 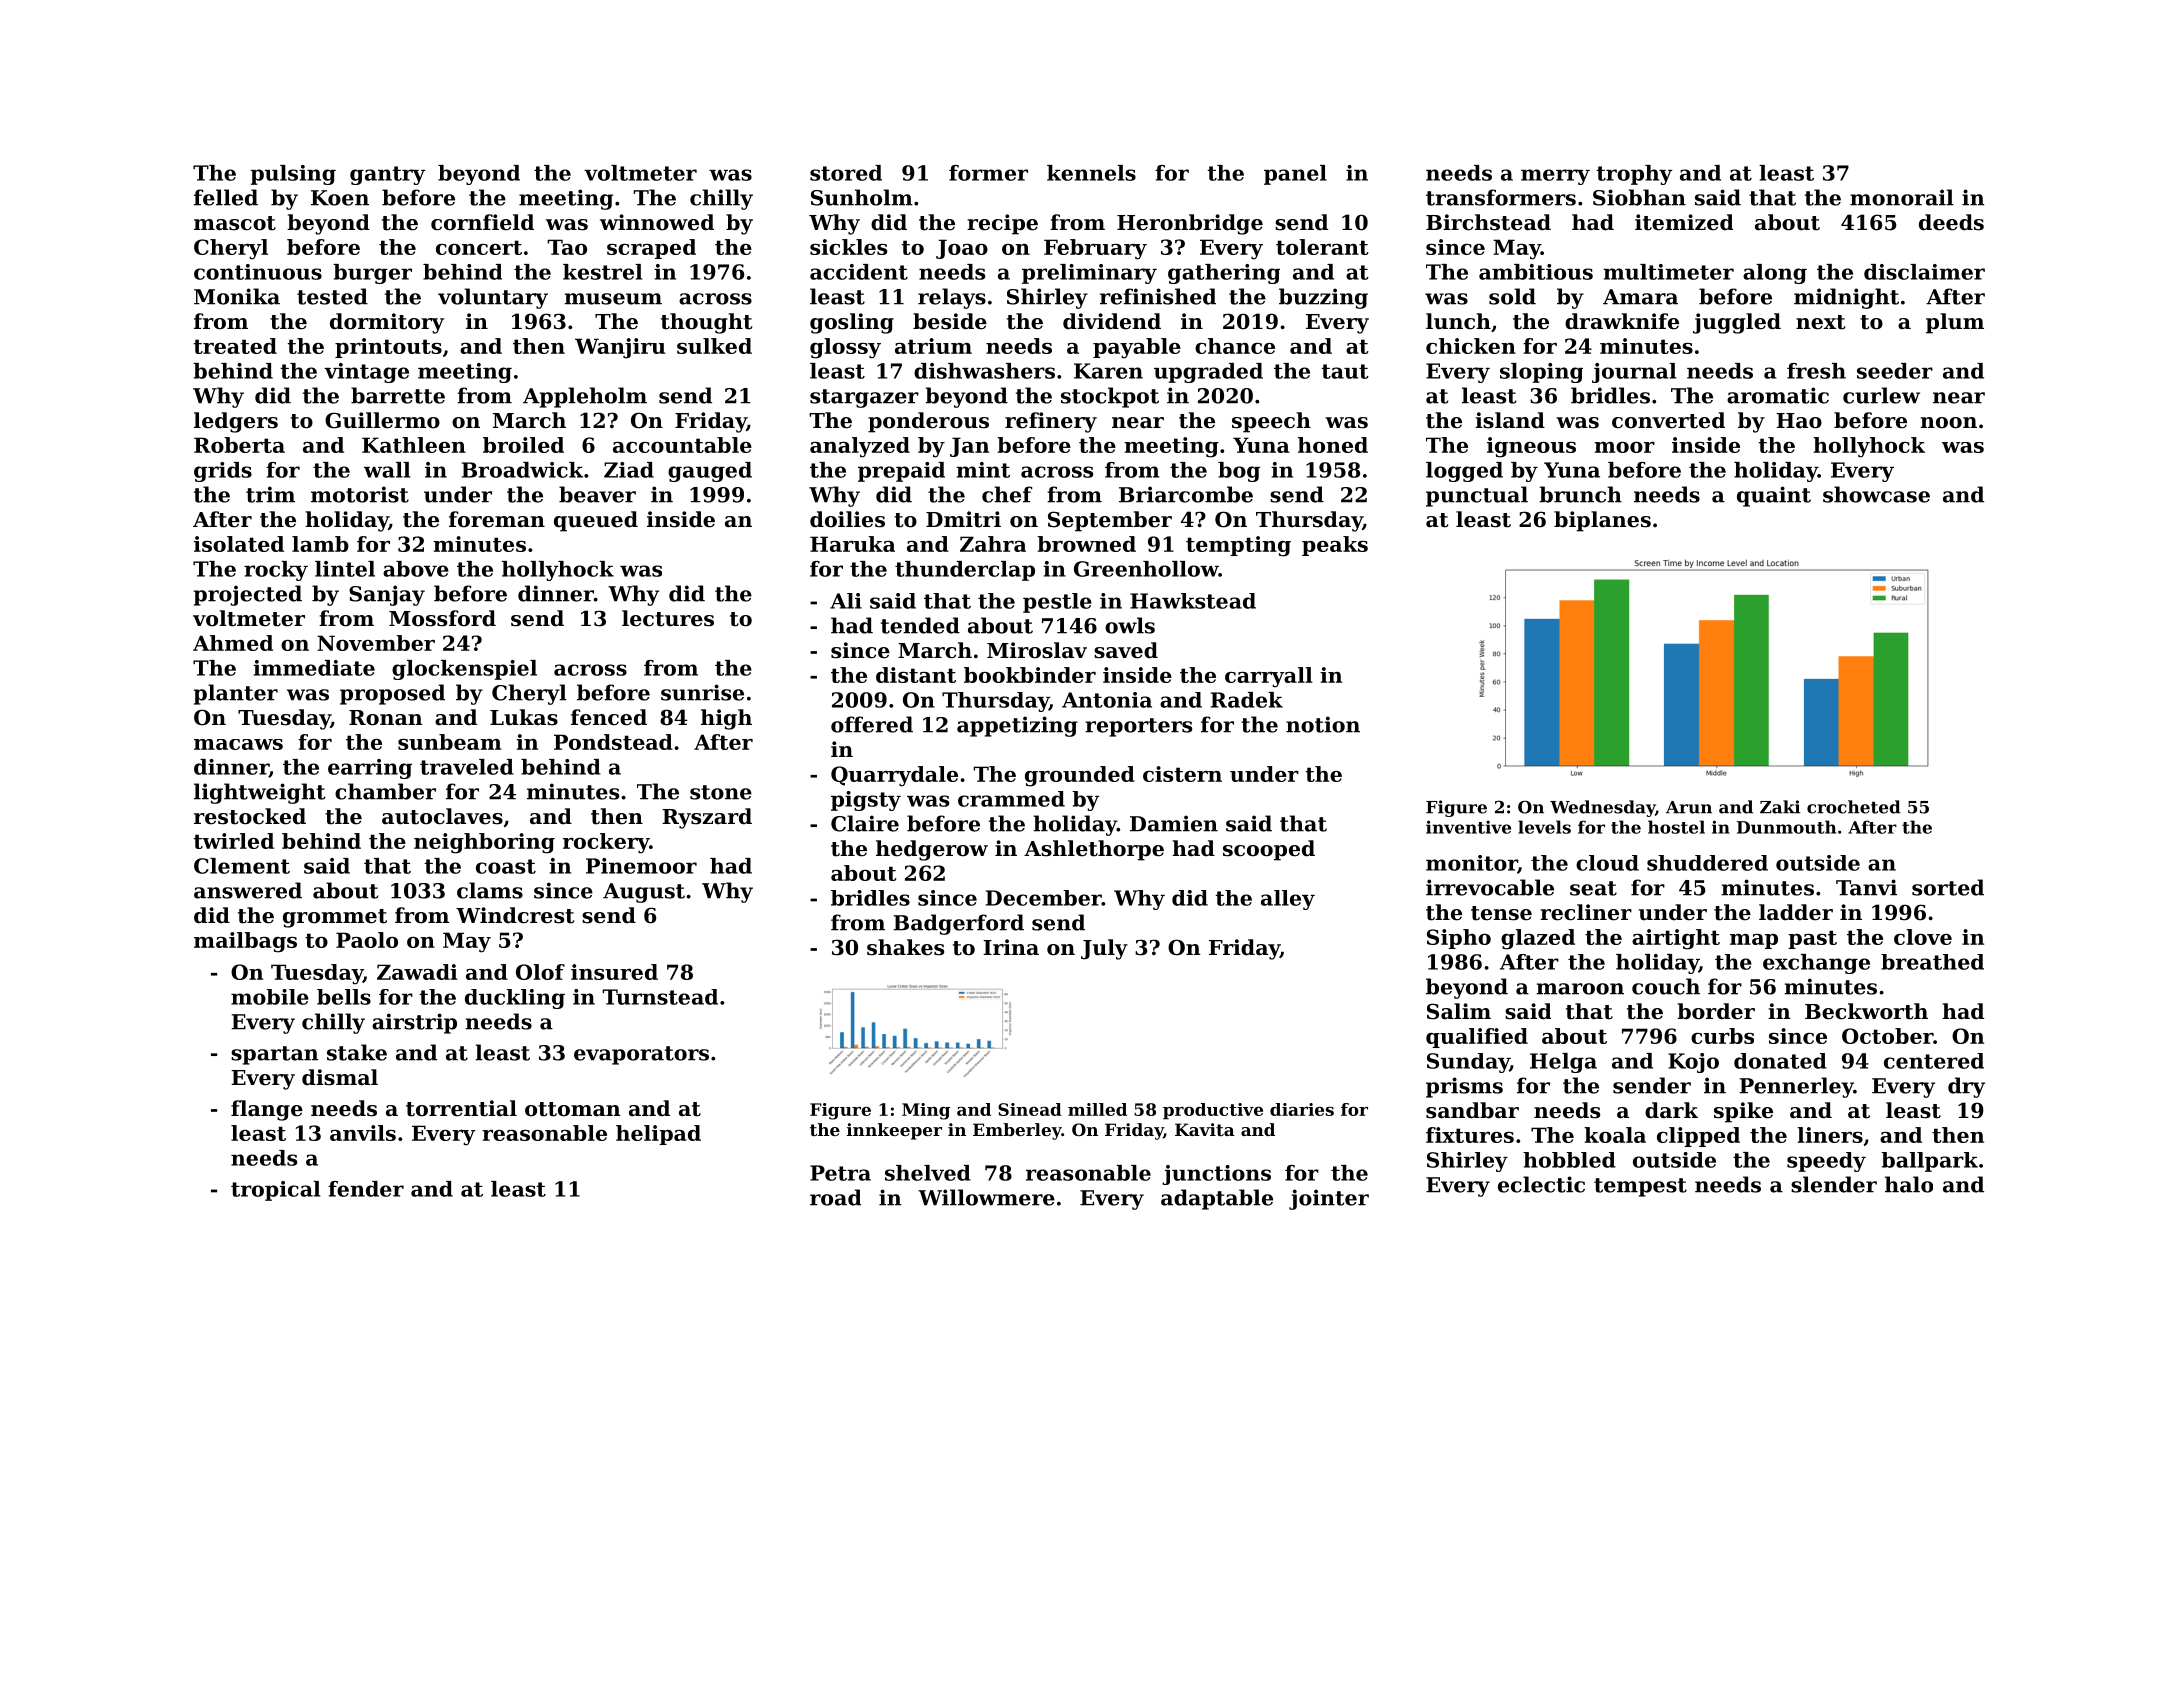 What do you see at coordinates (1902, 197) in the screenshot?
I see `monorail` at bounding box center [1902, 197].
